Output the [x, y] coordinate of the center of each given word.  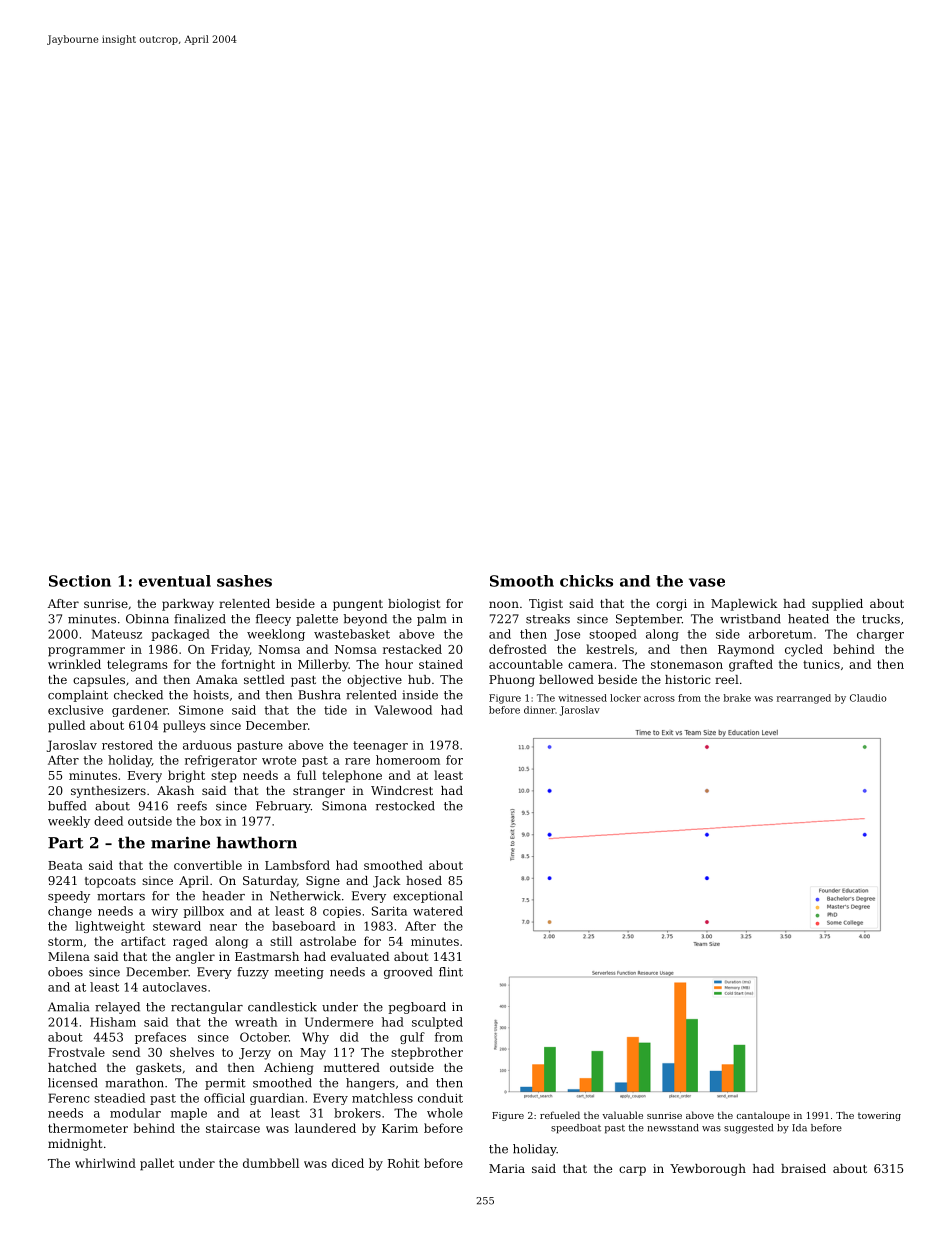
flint [451, 972]
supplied [837, 605]
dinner [539, 710]
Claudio [868, 698]
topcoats [110, 882]
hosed [424, 880]
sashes [244, 581]
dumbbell [271, 1163]
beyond [365, 620]
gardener [140, 711]
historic [687, 679]
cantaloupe [763, 1116]
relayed [117, 1008]
